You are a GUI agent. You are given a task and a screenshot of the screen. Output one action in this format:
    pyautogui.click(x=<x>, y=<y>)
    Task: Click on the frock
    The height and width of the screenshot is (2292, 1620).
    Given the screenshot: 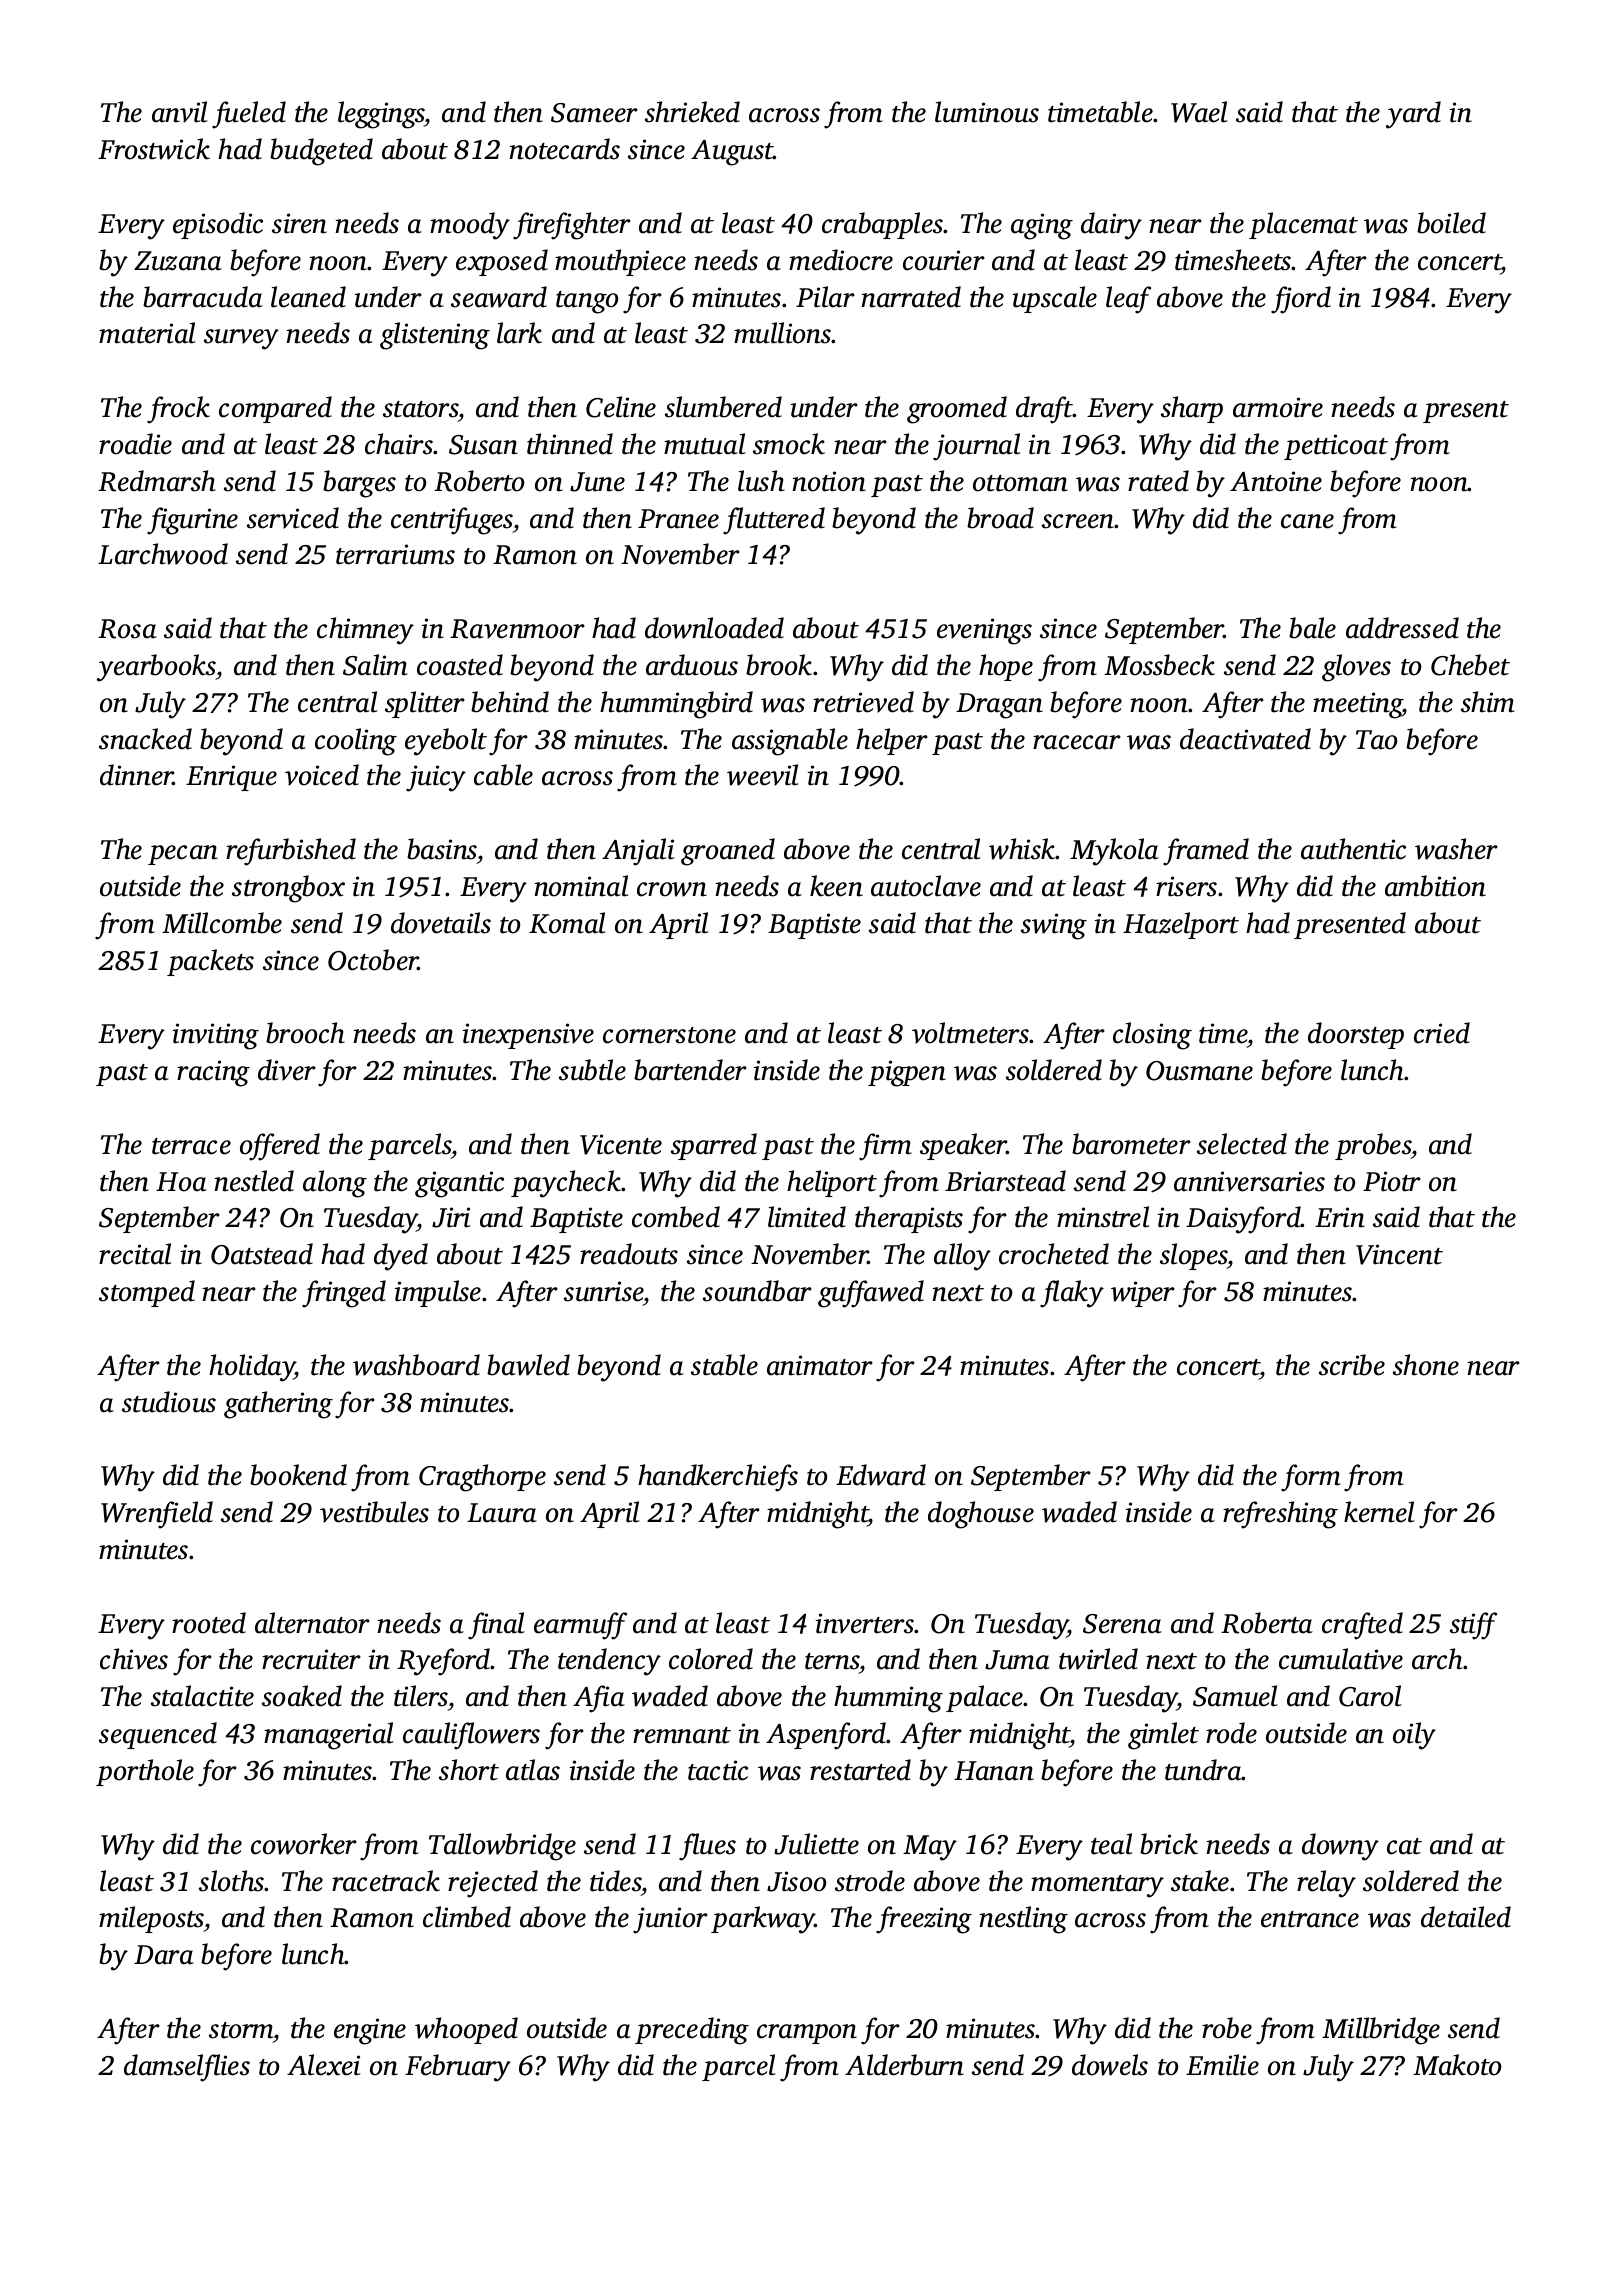 What is the action you would take?
    pyautogui.click(x=178, y=410)
